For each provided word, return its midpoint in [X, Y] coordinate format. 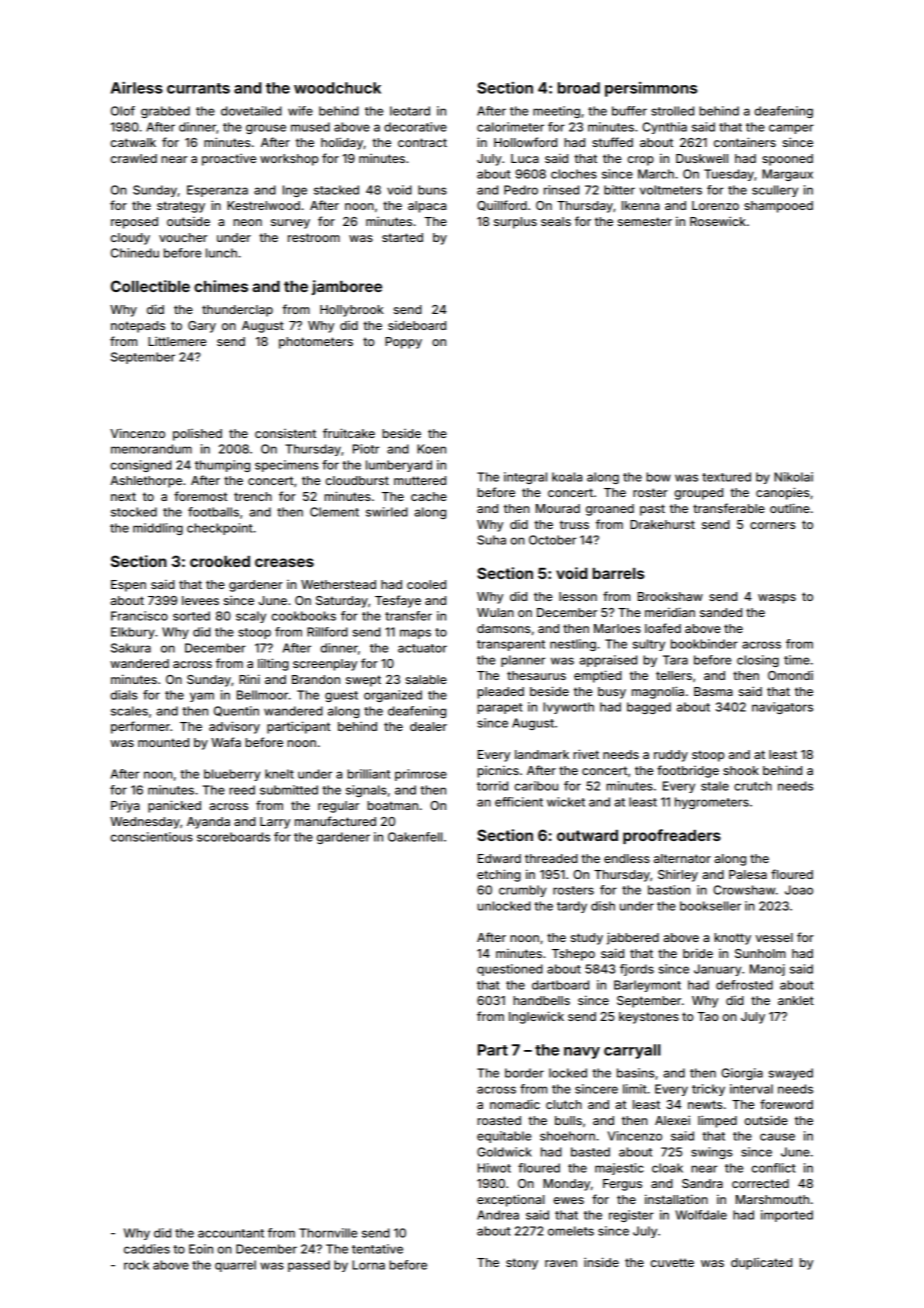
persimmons [651, 89]
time [797, 660]
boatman [392, 805]
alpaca [427, 207]
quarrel [235, 1266]
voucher [183, 237]
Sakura [131, 648]
